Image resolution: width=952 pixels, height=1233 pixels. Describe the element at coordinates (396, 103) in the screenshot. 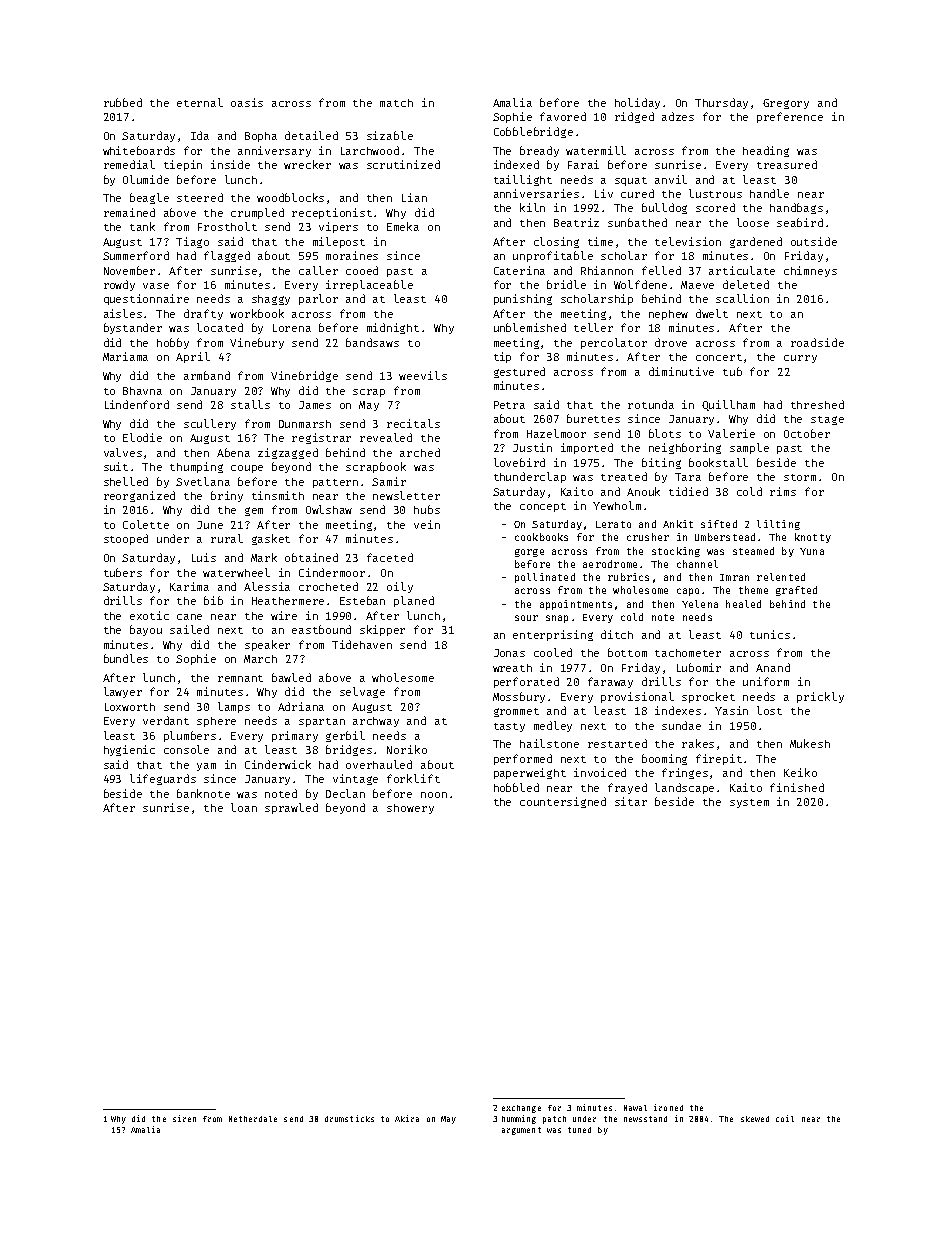

I see `match` at that location.
